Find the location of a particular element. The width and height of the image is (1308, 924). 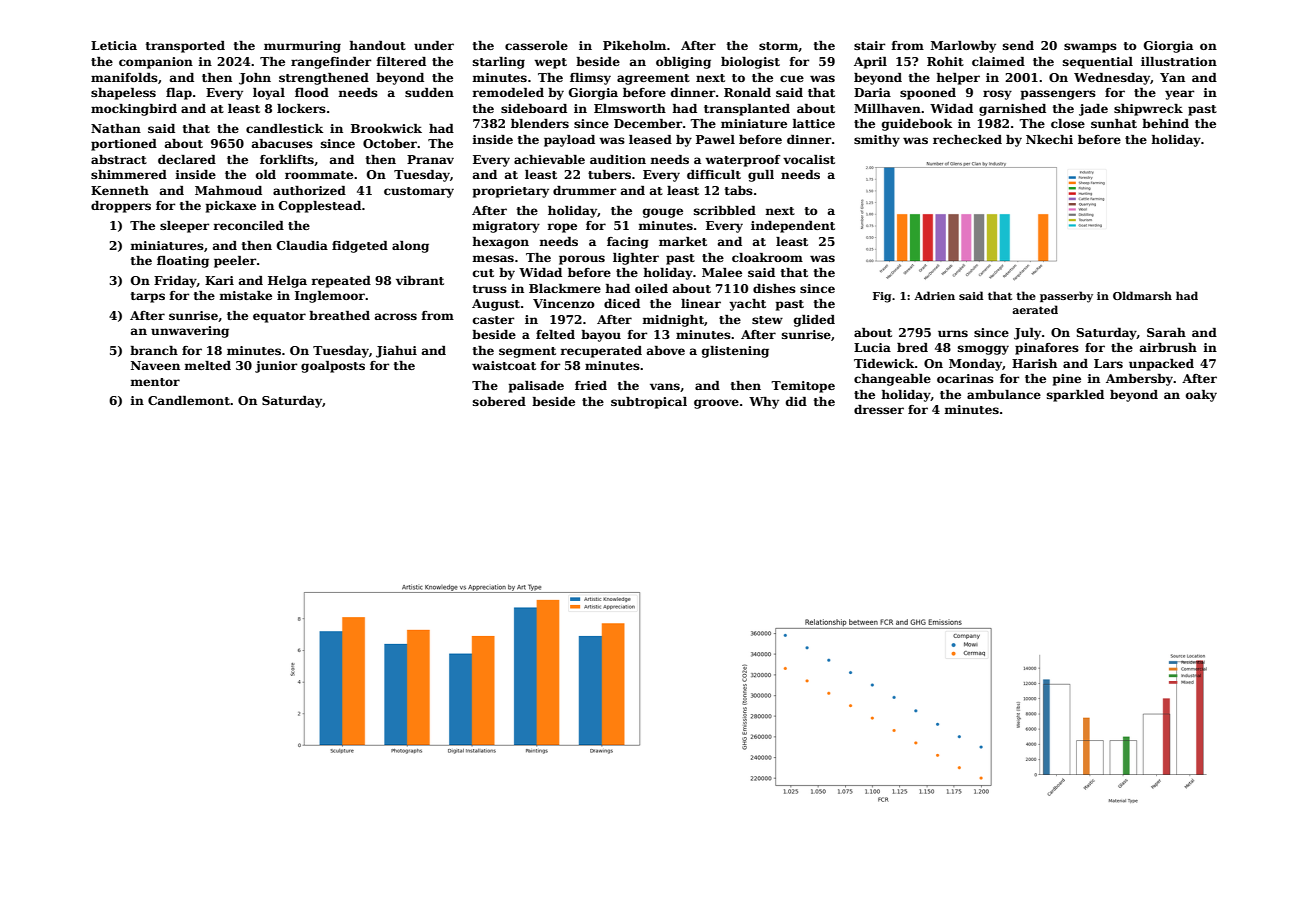

independent is located at coordinates (793, 227).
